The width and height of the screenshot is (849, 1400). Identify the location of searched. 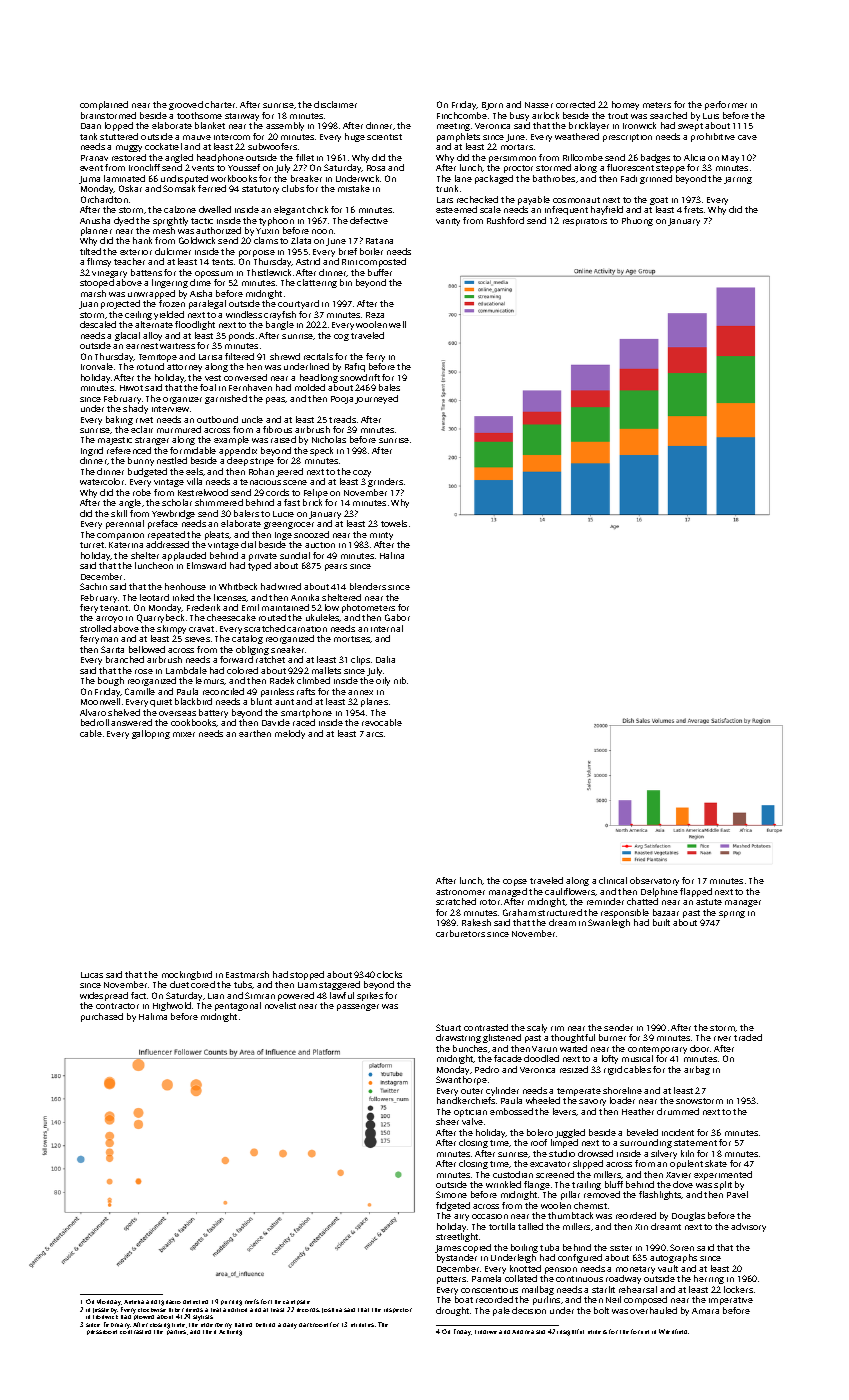
(668, 115).
